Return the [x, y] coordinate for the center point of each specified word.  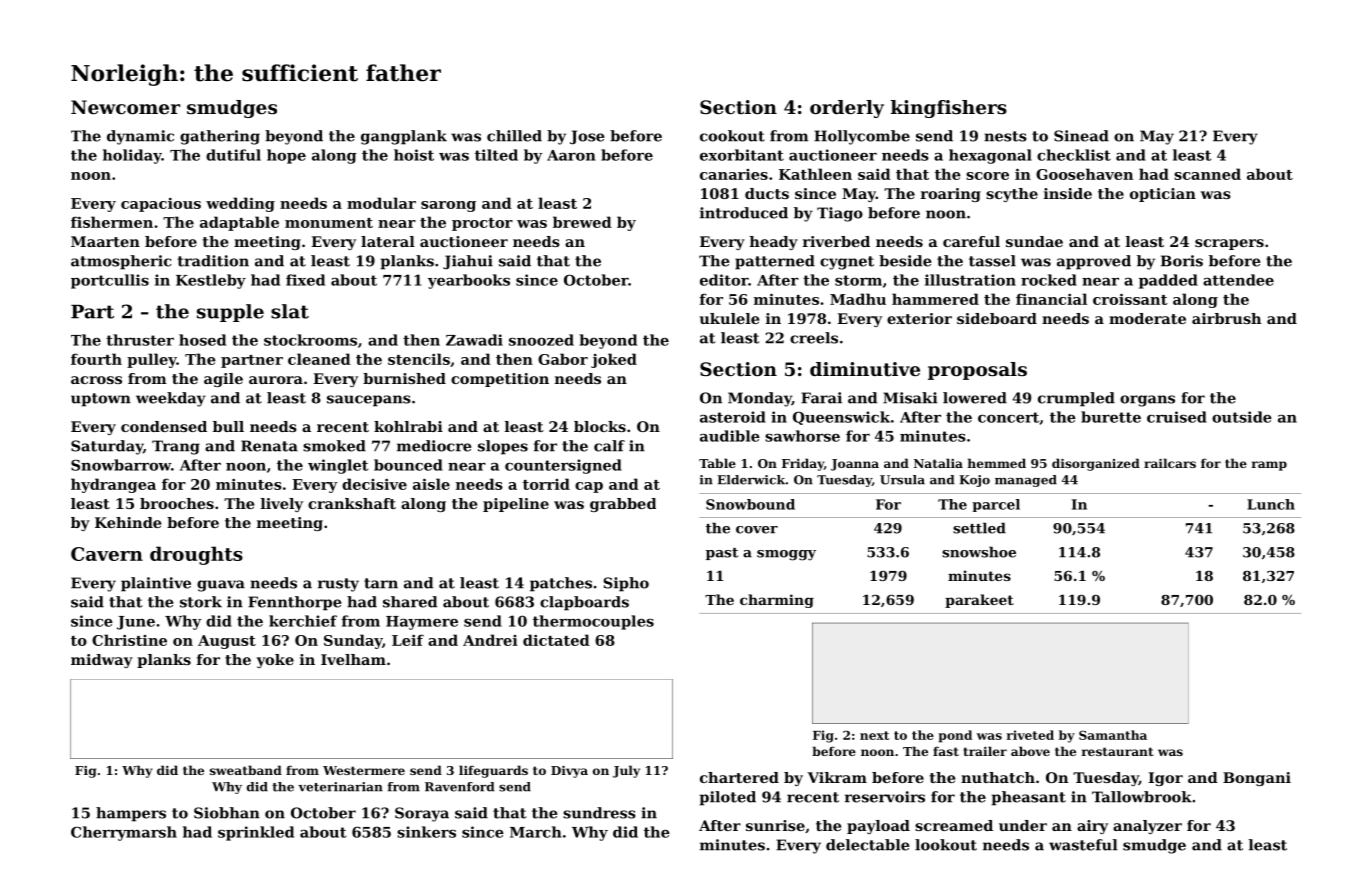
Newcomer [125, 107]
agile [223, 380]
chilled [514, 136]
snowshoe [979, 552]
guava [221, 586]
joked [614, 360]
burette [1111, 417]
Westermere [364, 770]
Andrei [490, 640]
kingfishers [949, 109]
